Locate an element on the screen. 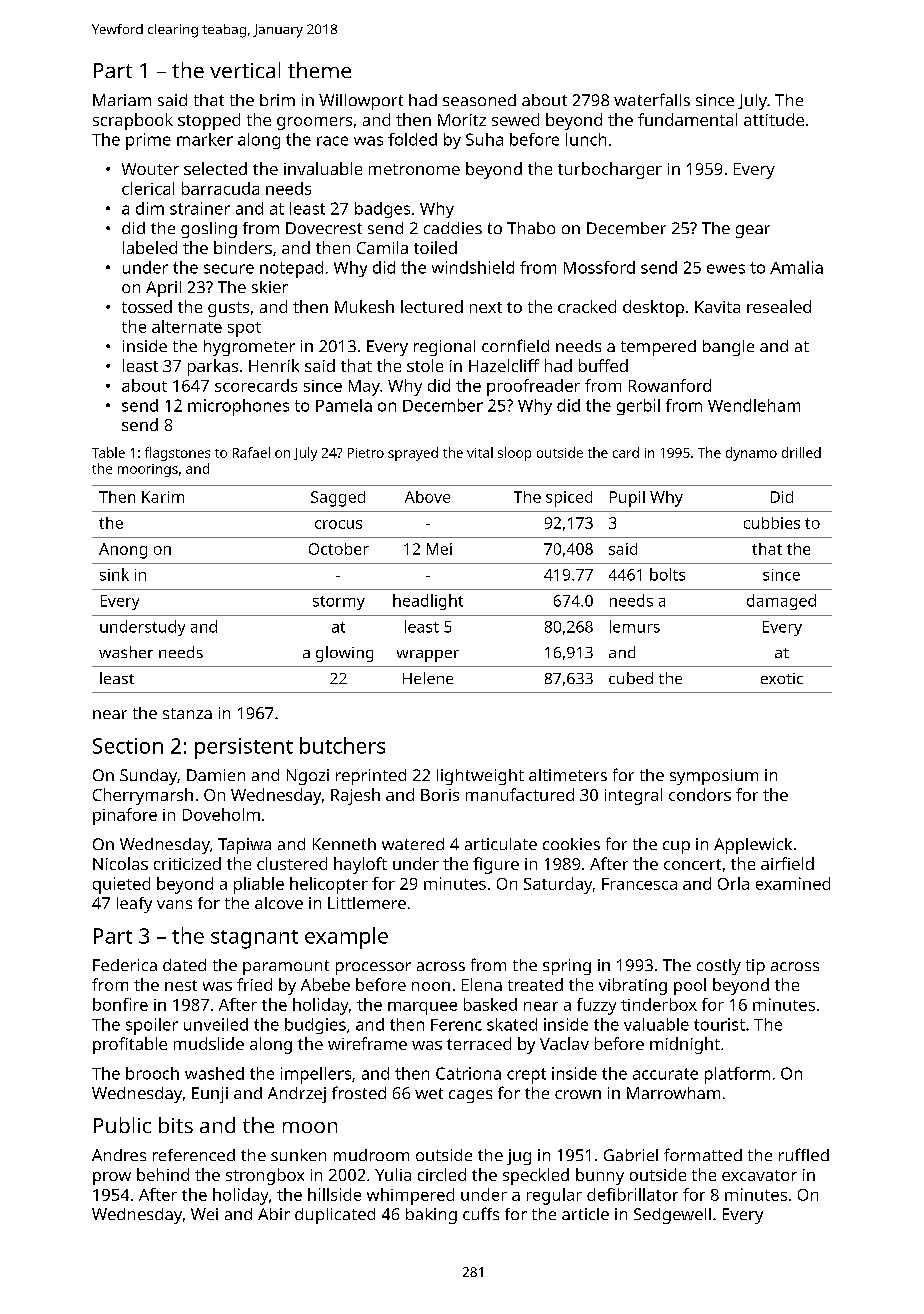 The width and height of the screenshot is (924, 1314). scrapbook is located at coordinates (133, 121).
